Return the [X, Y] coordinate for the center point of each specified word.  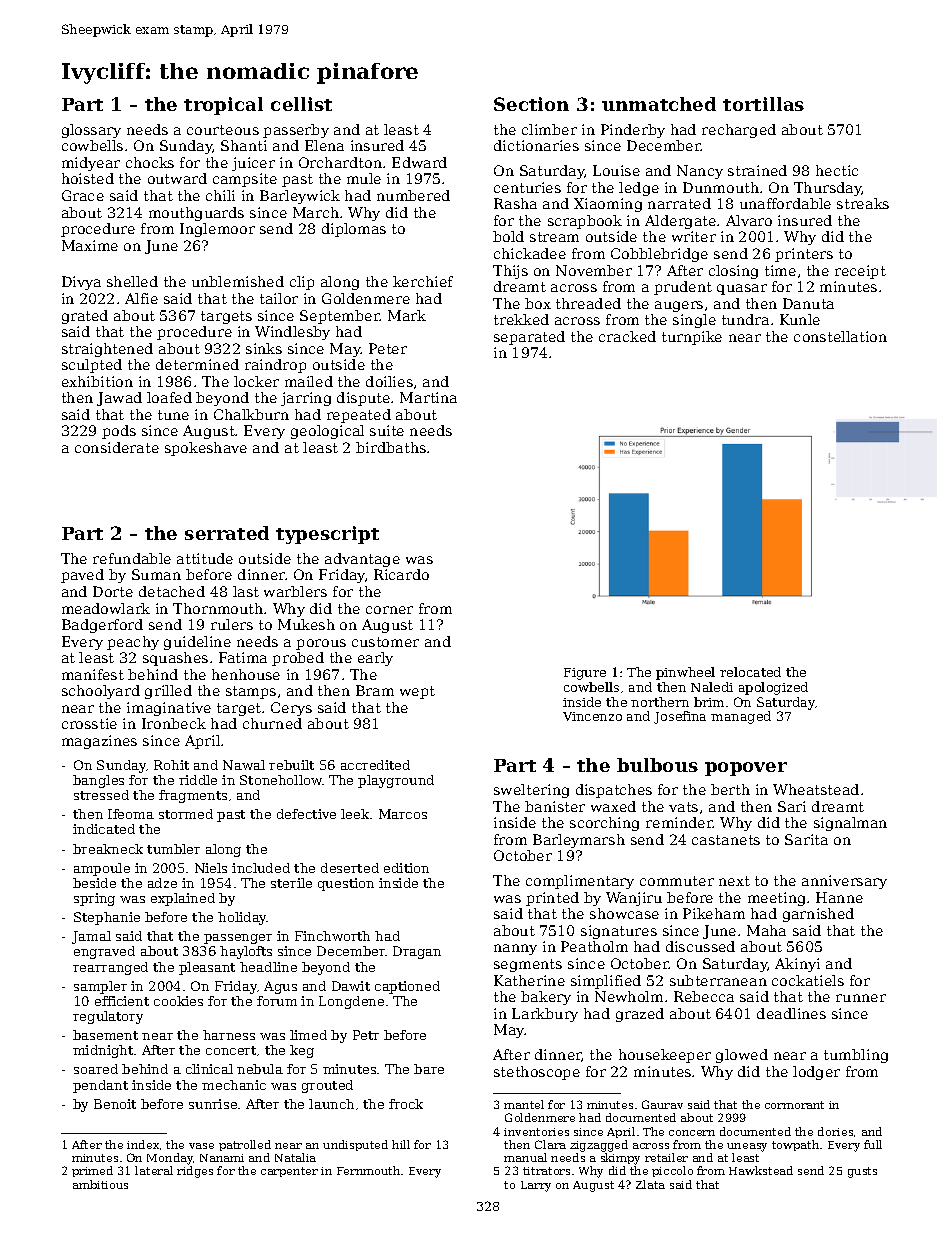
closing [733, 272]
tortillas [763, 104]
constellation [840, 336]
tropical [223, 106]
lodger [816, 1073]
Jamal [91, 937]
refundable [132, 558]
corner [389, 610]
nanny [515, 949]
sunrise [213, 1104]
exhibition [97, 381]
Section [531, 104]
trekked [521, 319]
